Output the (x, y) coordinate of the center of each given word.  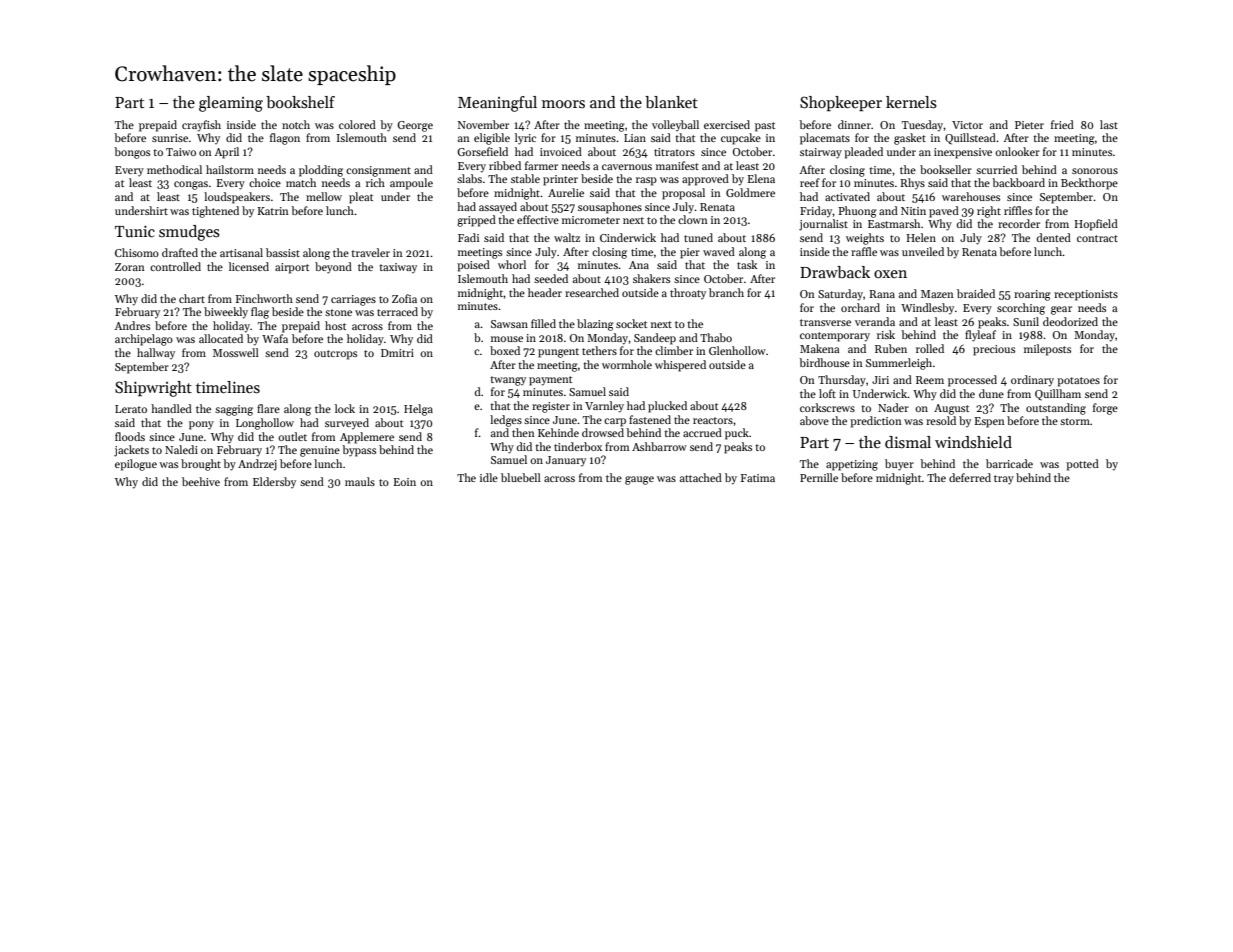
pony (201, 425)
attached (701, 477)
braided (976, 293)
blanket (671, 102)
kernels (911, 102)
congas (191, 185)
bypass (359, 451)
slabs (469, 178)
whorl (512, 264)
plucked (667, 407)
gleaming (231, 104)
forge (1105, 409)
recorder (1019, 223)
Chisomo (137, 252)
